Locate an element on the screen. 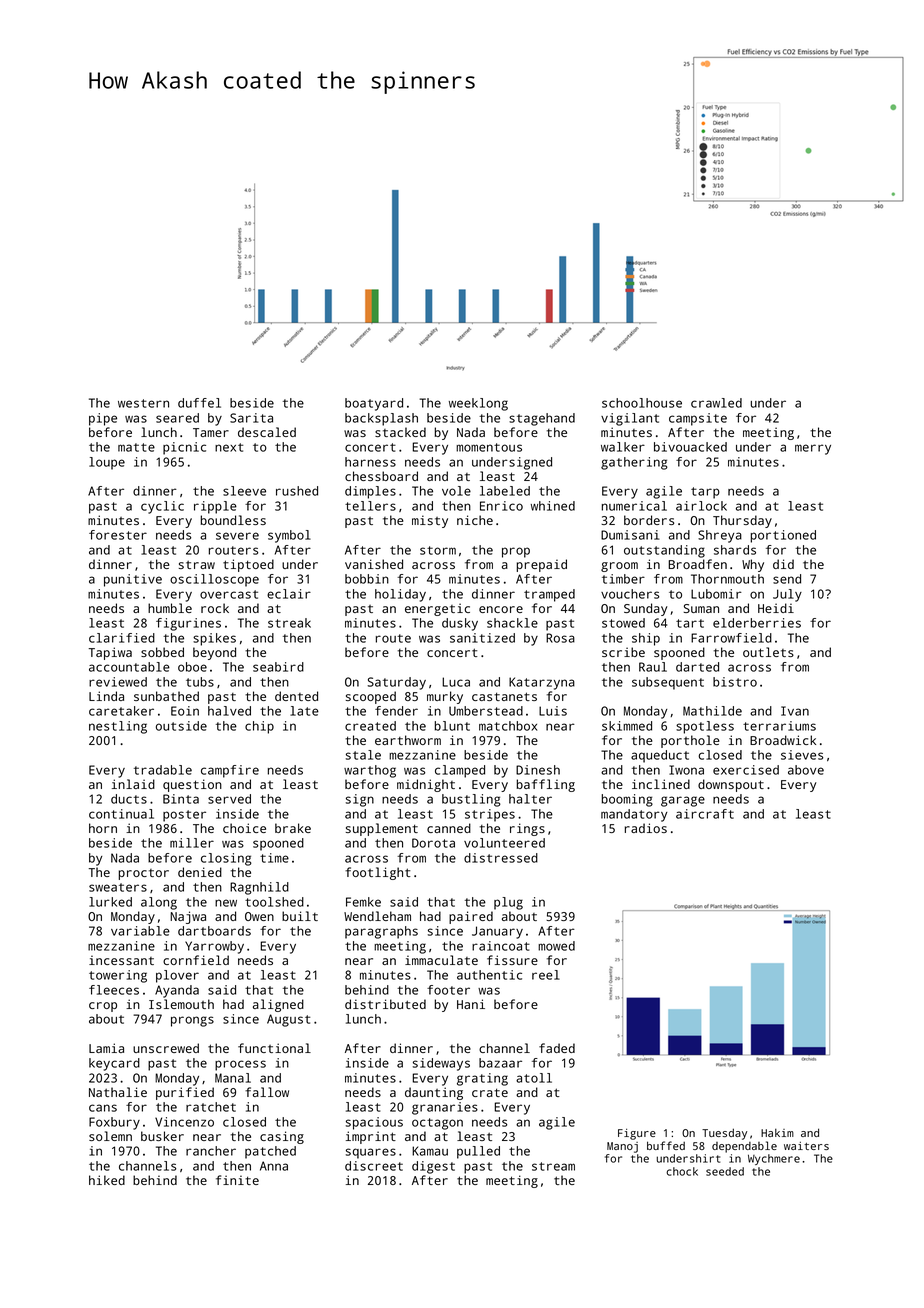 This screenshot has width=924, height=1308. schoolhouse is located at coordinates (642, 403).
